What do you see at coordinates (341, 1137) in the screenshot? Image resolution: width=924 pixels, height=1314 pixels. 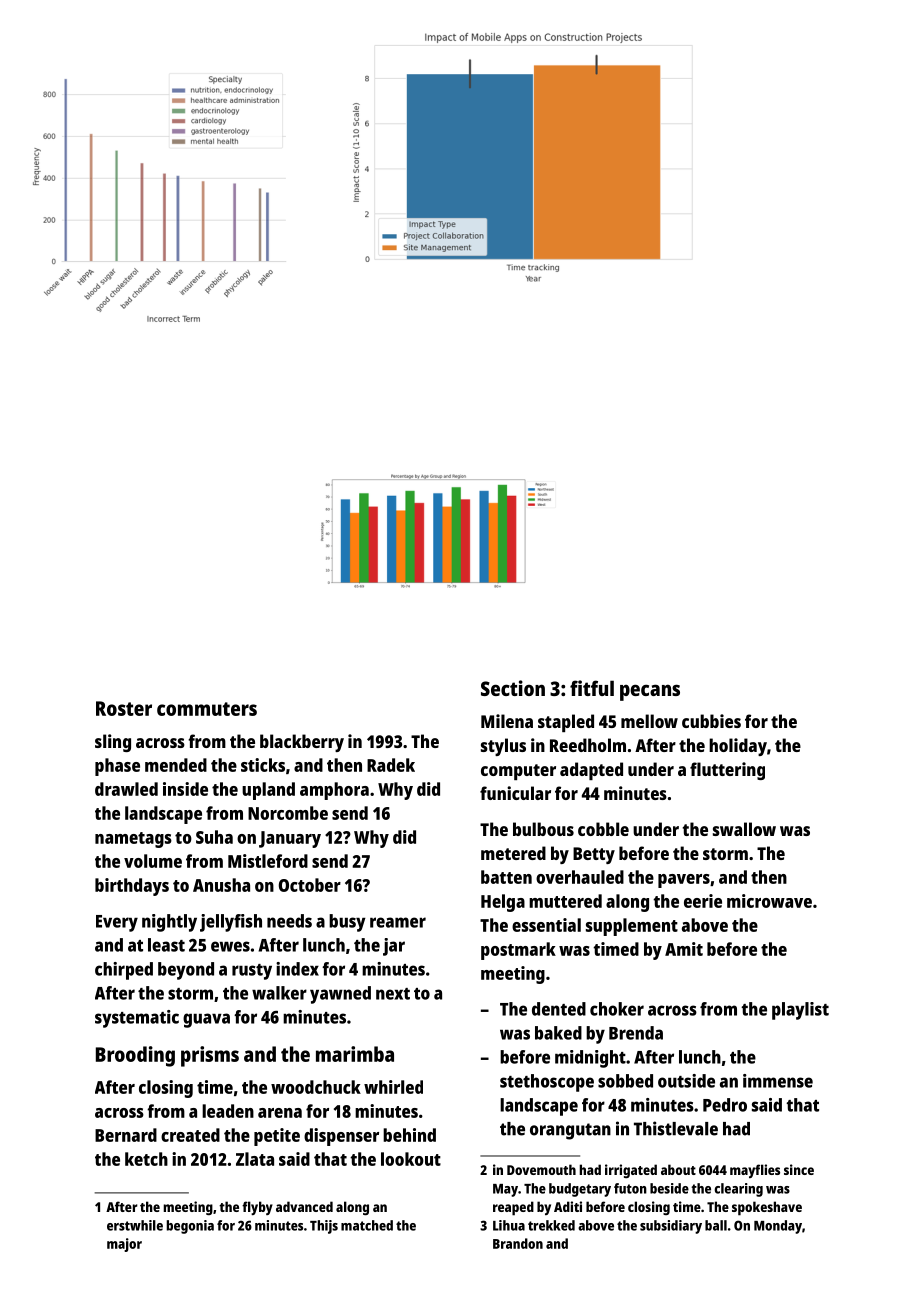 I see `dispenser` at bounding box center [341, 1137].
